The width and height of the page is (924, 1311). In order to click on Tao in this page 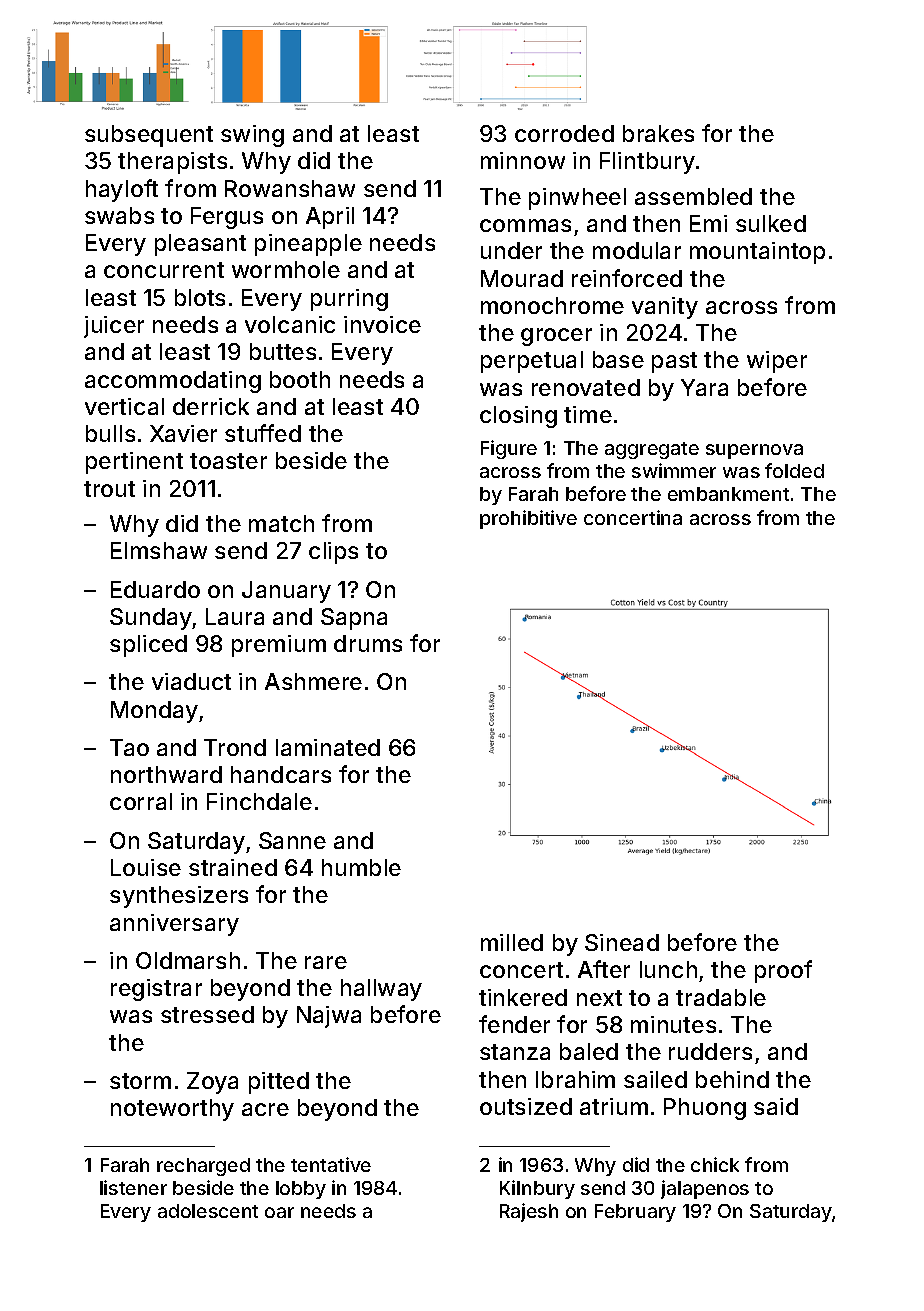, I will do `click(129, 747)`.
